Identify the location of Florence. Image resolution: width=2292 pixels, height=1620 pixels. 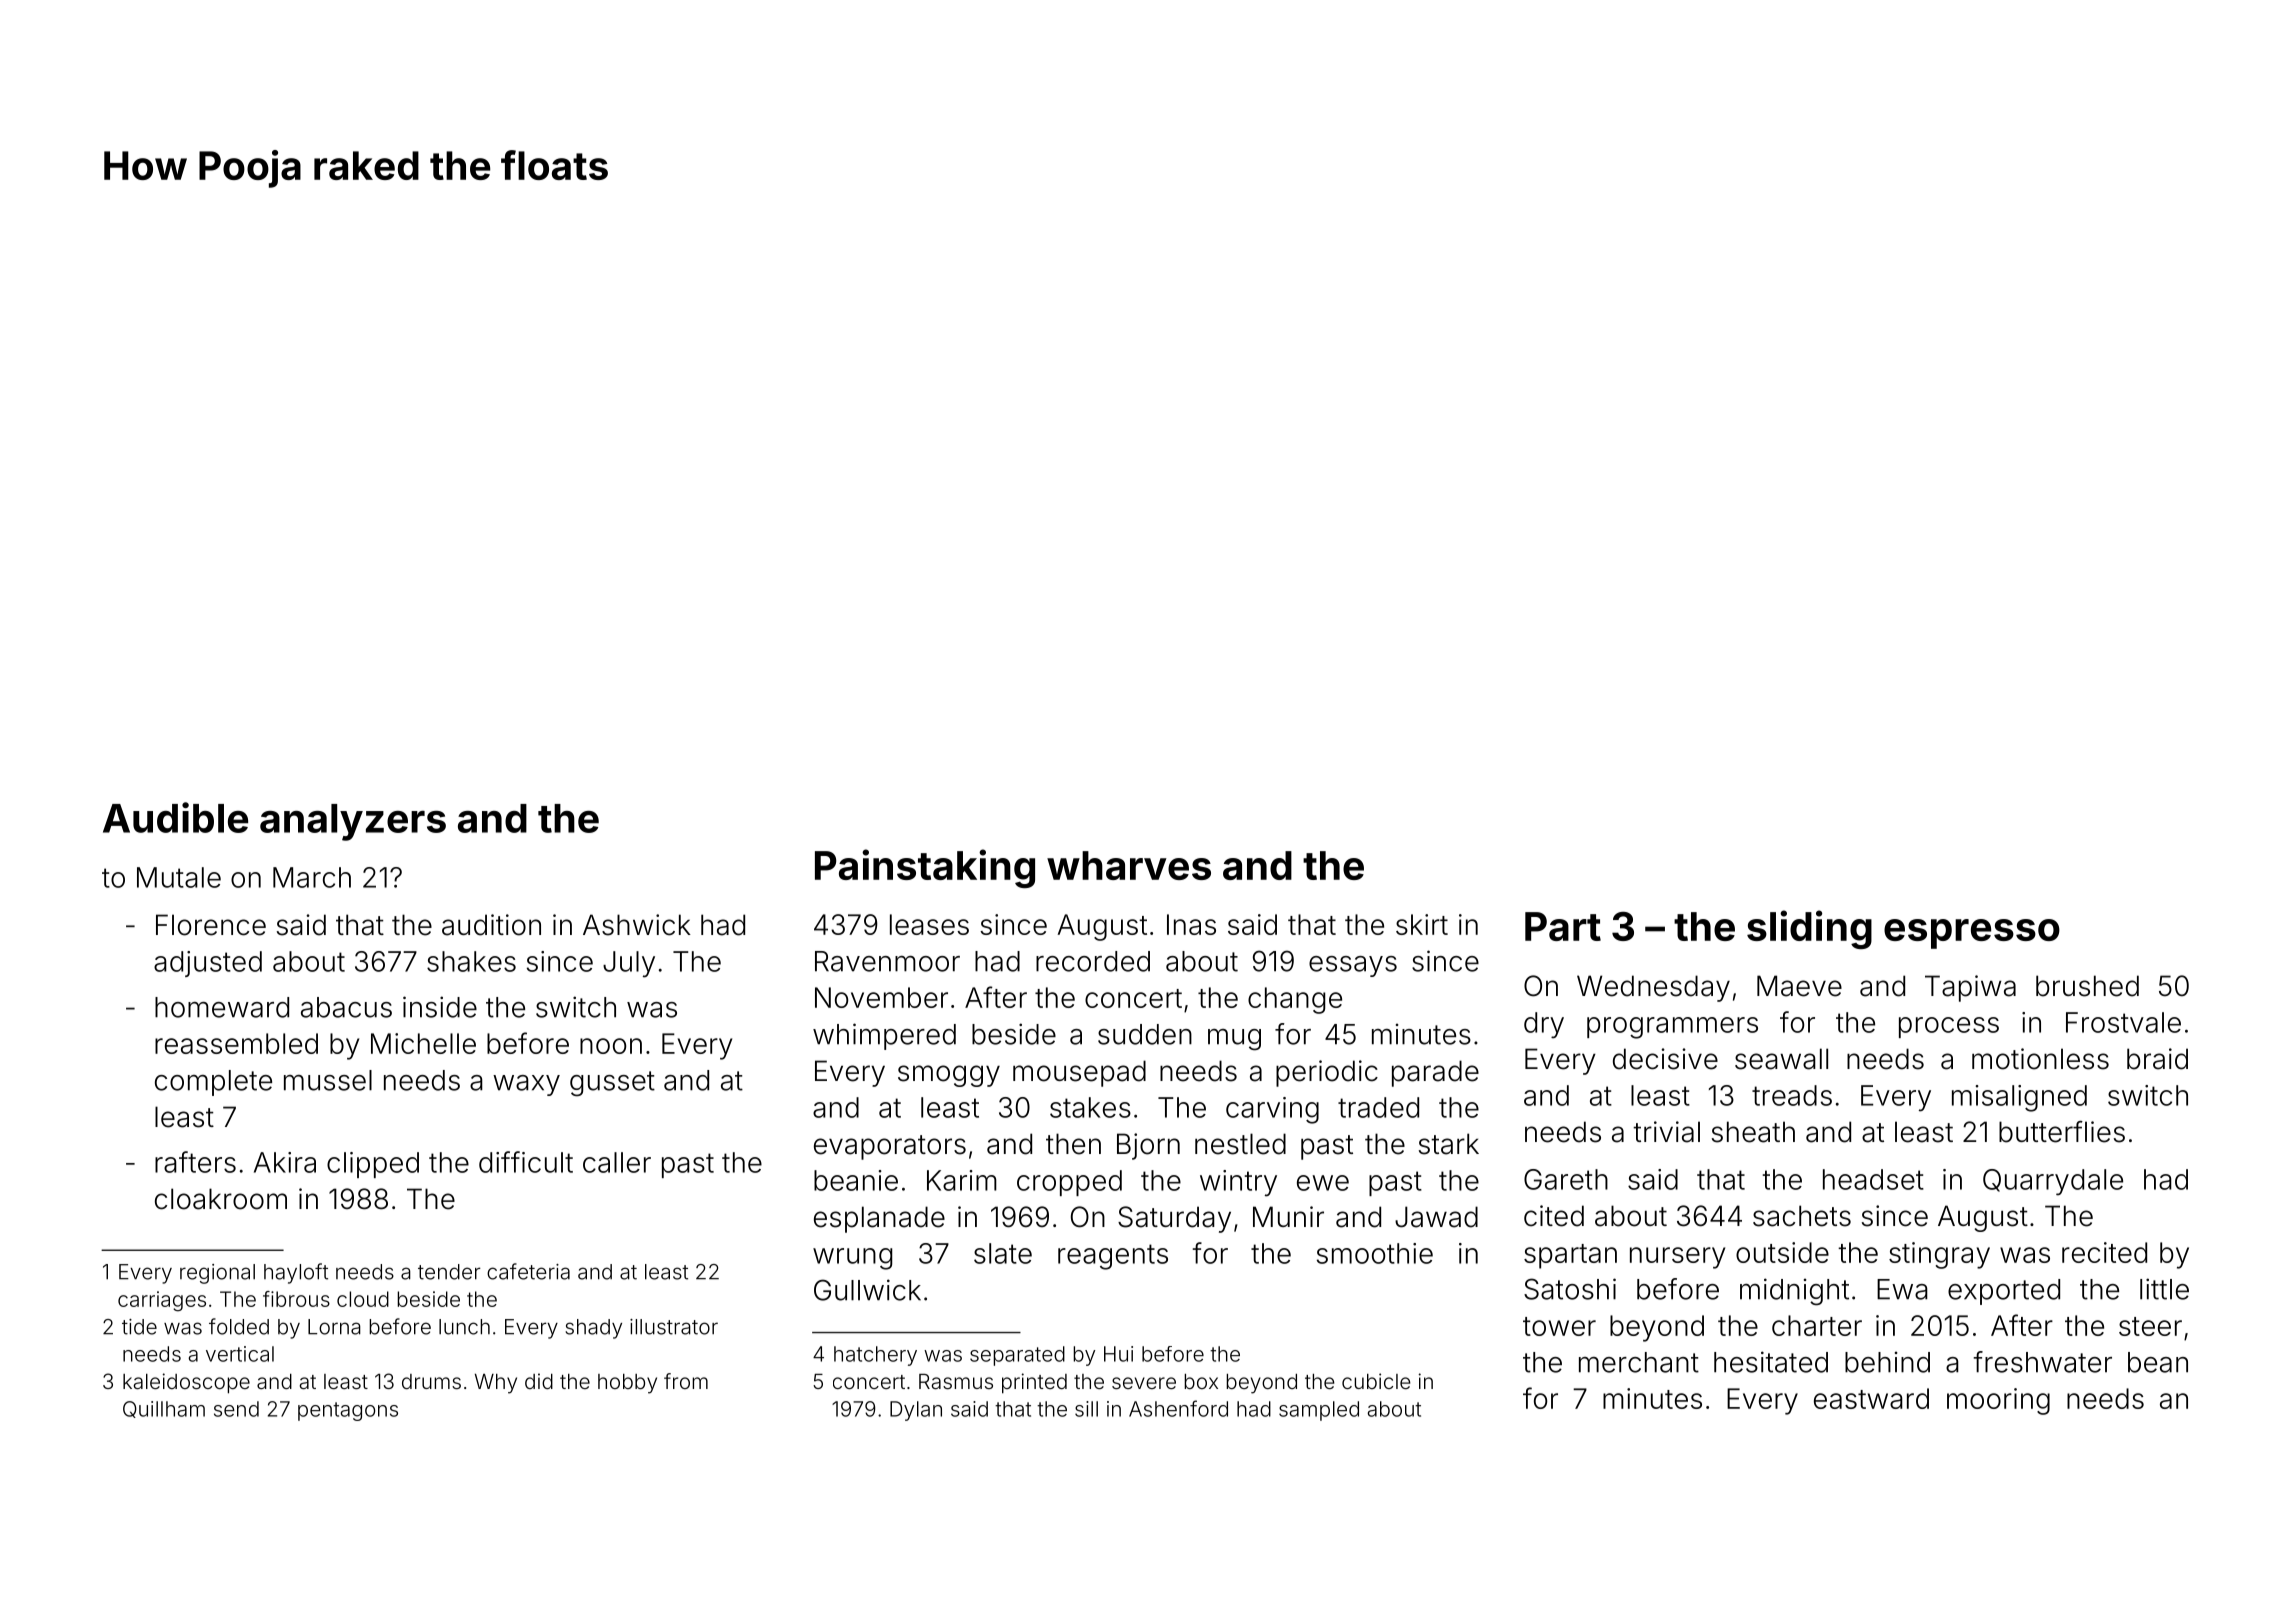
(211, 925).
